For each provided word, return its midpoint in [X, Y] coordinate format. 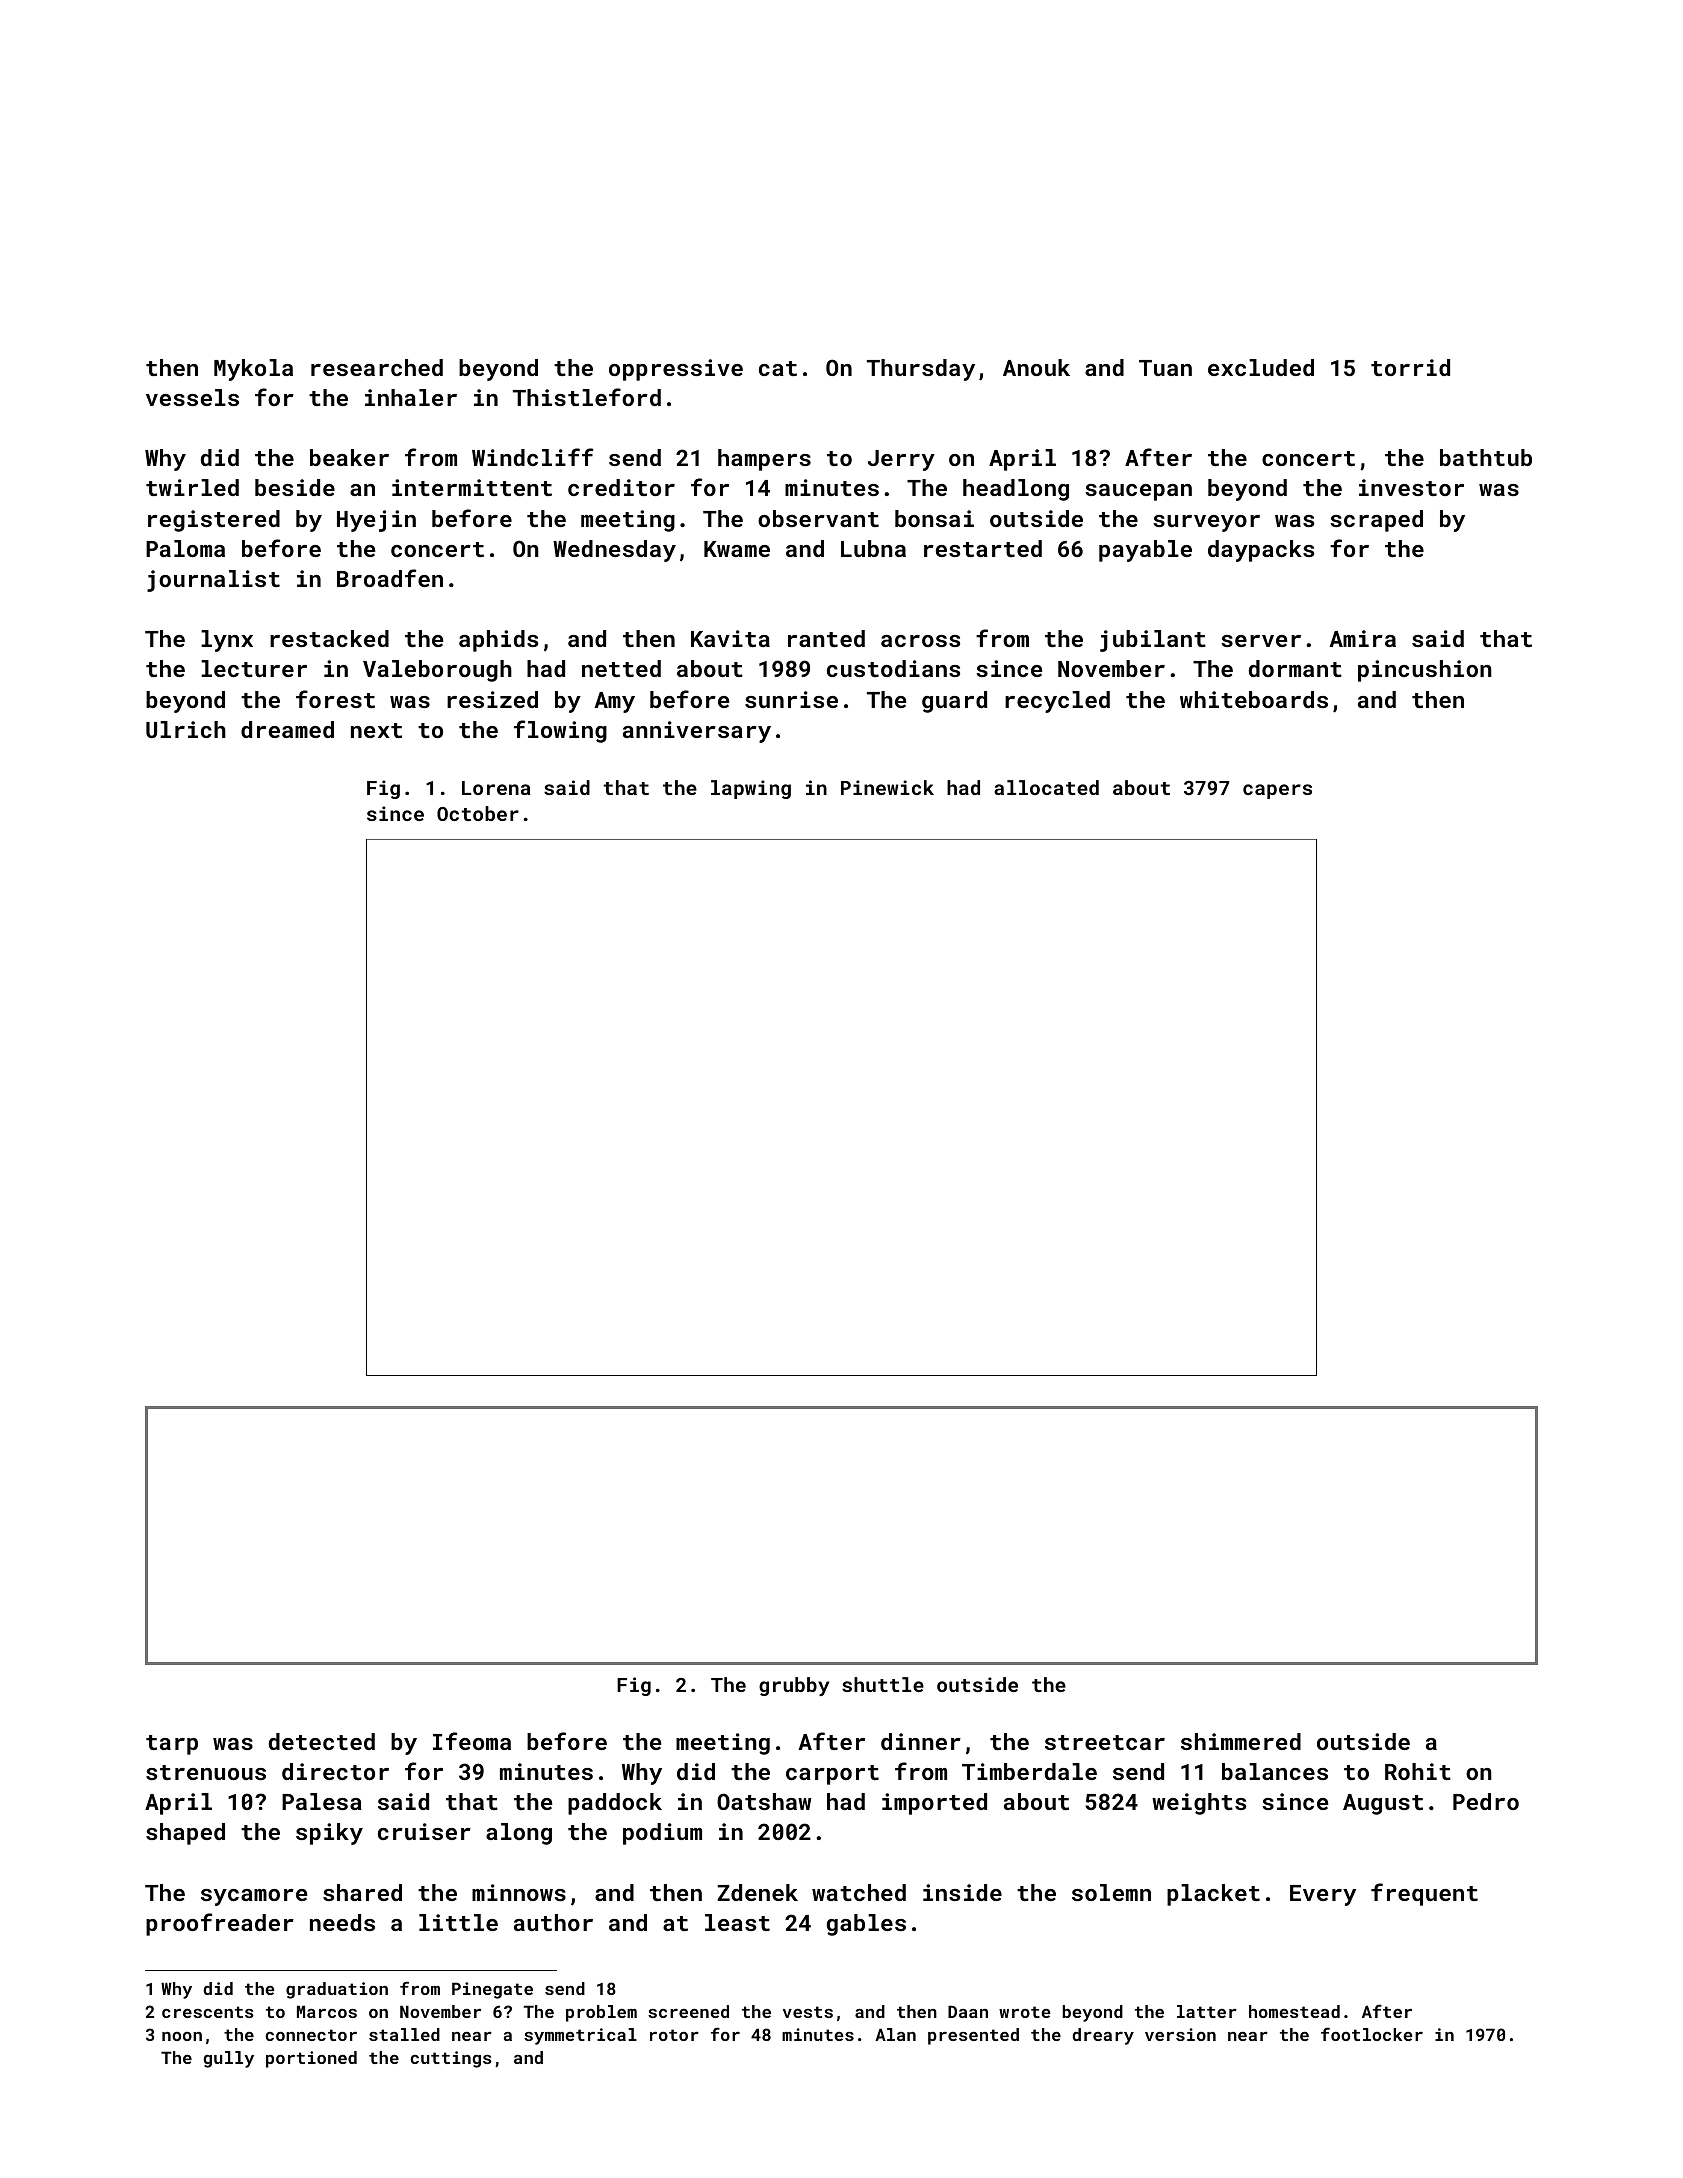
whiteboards [1254, 699]
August [1383, 1804]
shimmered [1241, 1741]
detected [322, 1741]
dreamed [287, 729]
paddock [615, 1804]
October [478, 813]
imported [934, 1804]
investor [1411, 487]
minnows [519, 1892]
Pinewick [887, 787]
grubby [794, 1686]
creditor [621, 487]
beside [295, 487]
